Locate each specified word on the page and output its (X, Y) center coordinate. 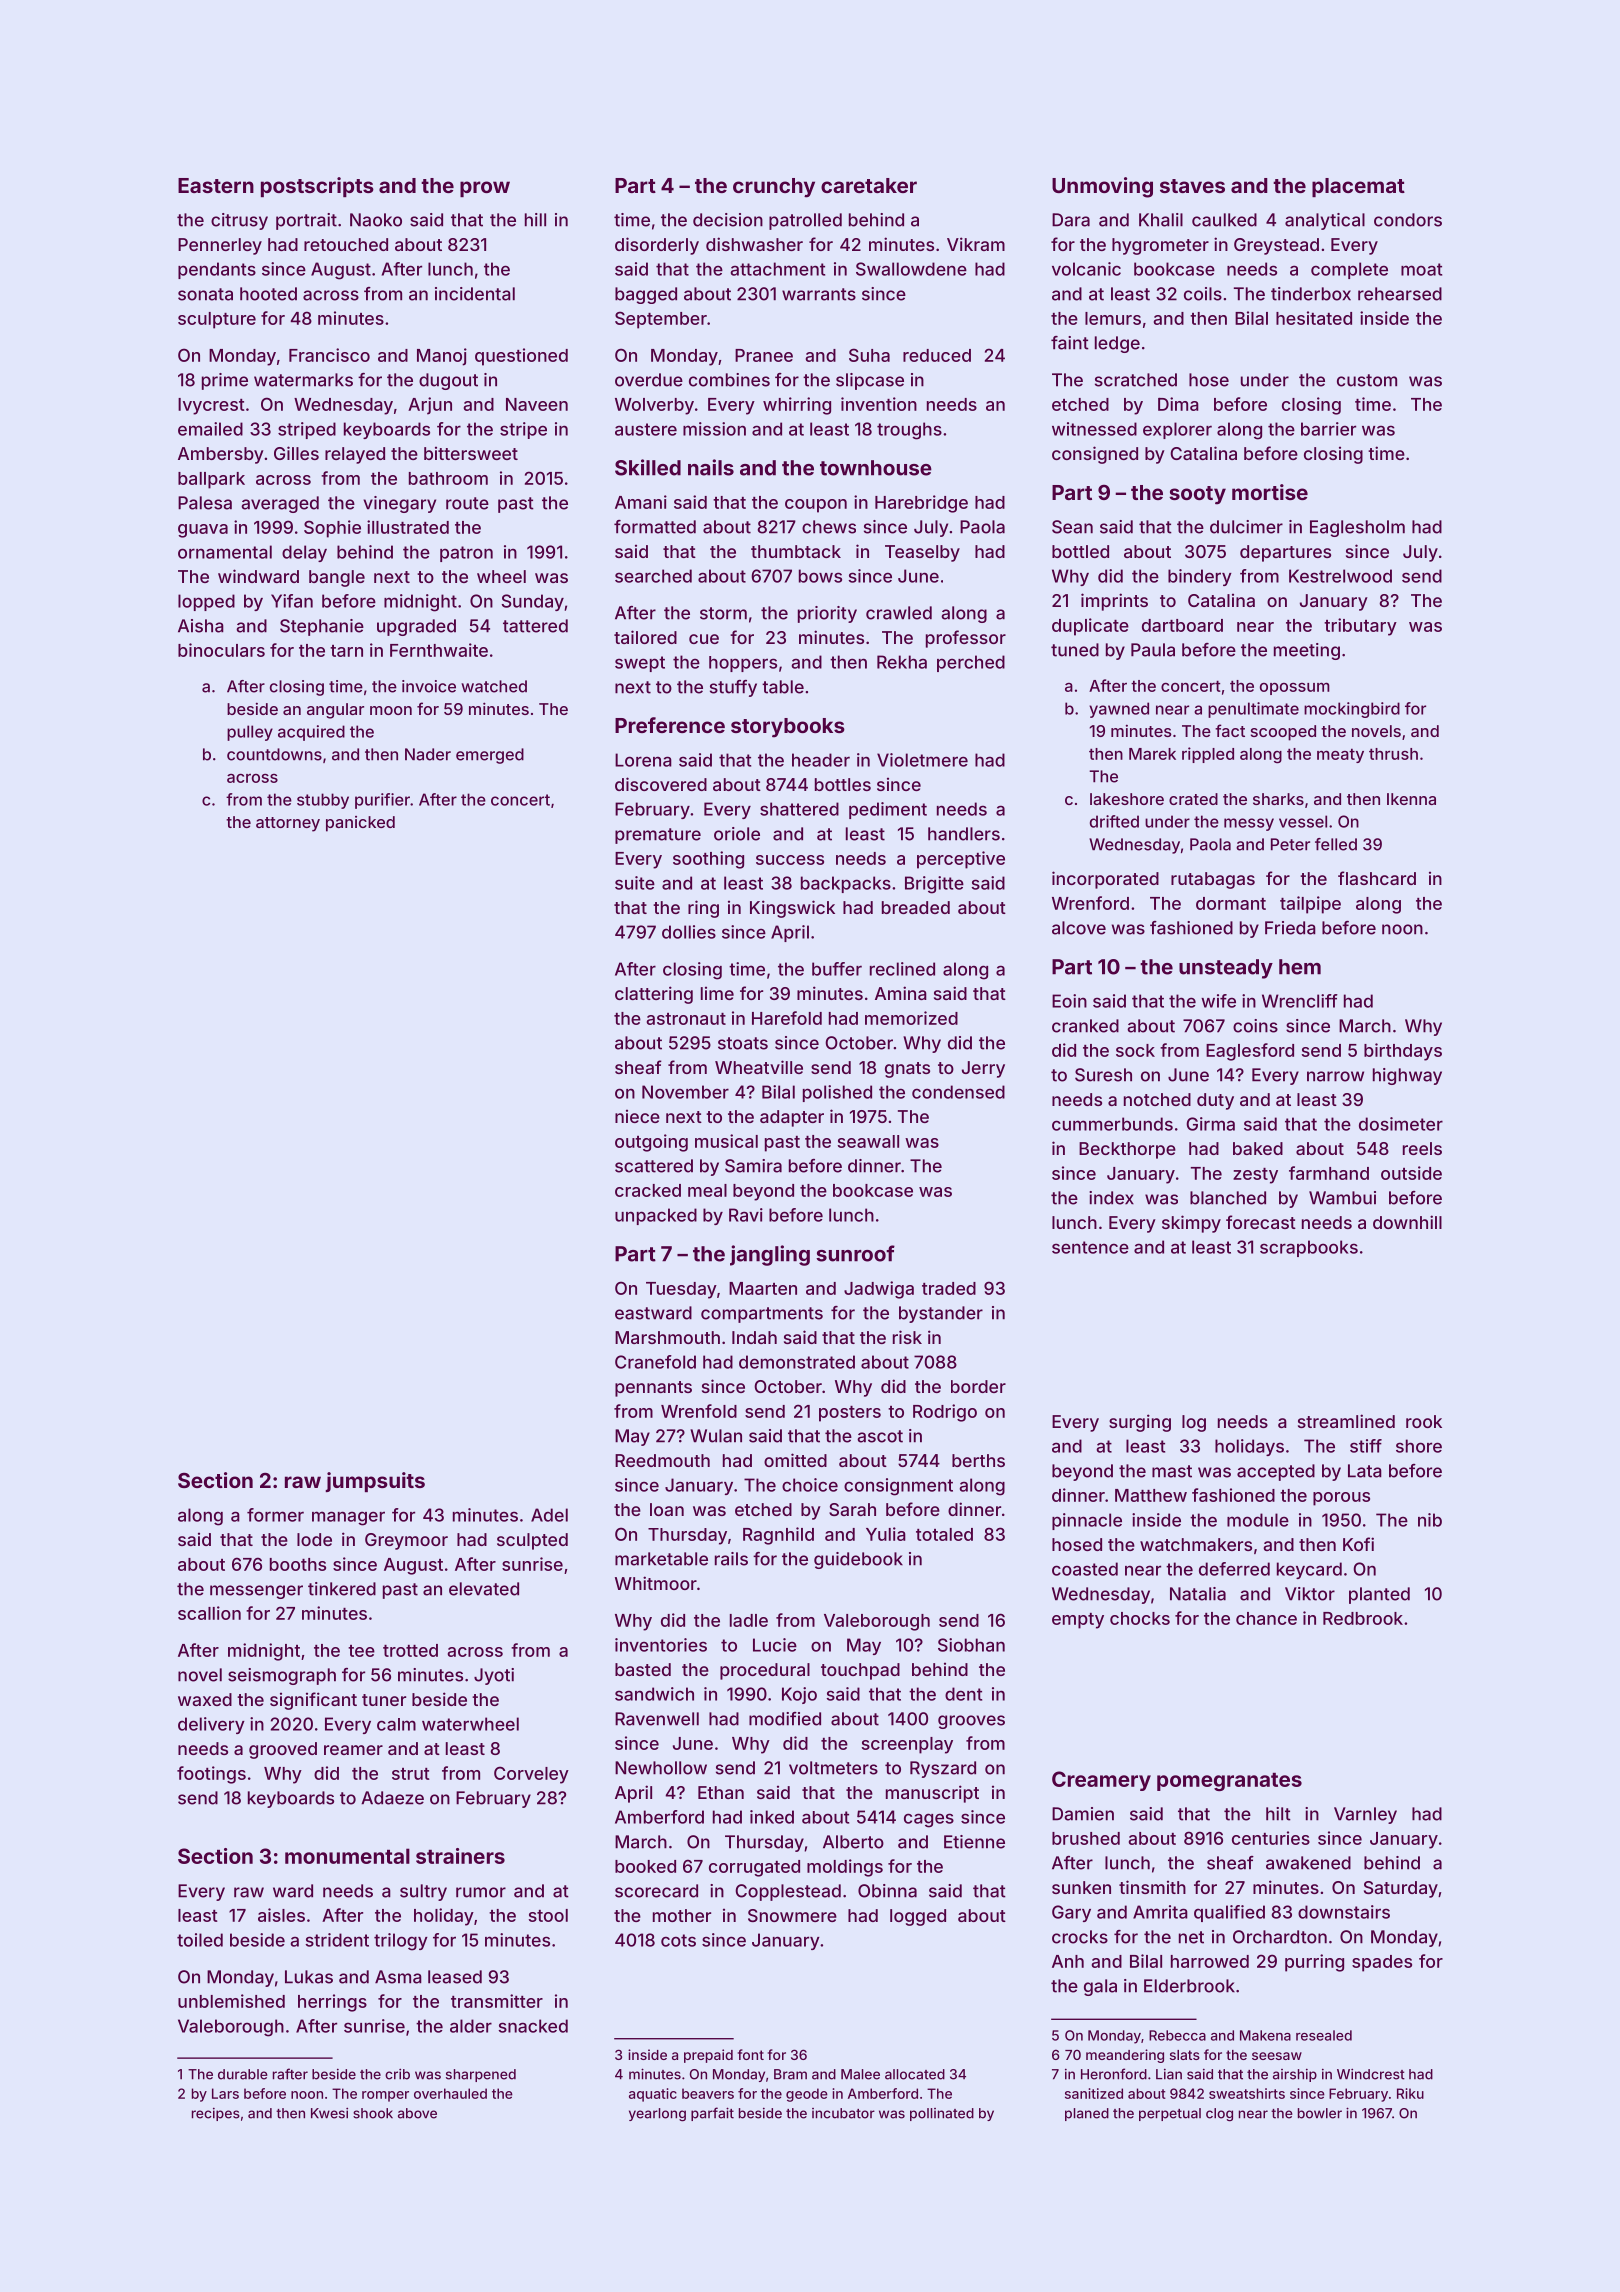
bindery (1200, 577)
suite (635, 883)
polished (837, 1093)
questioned (521, 357)
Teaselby (922, 553)
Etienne (974, 1842)
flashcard (1377, 878)
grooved (283, 1750)
